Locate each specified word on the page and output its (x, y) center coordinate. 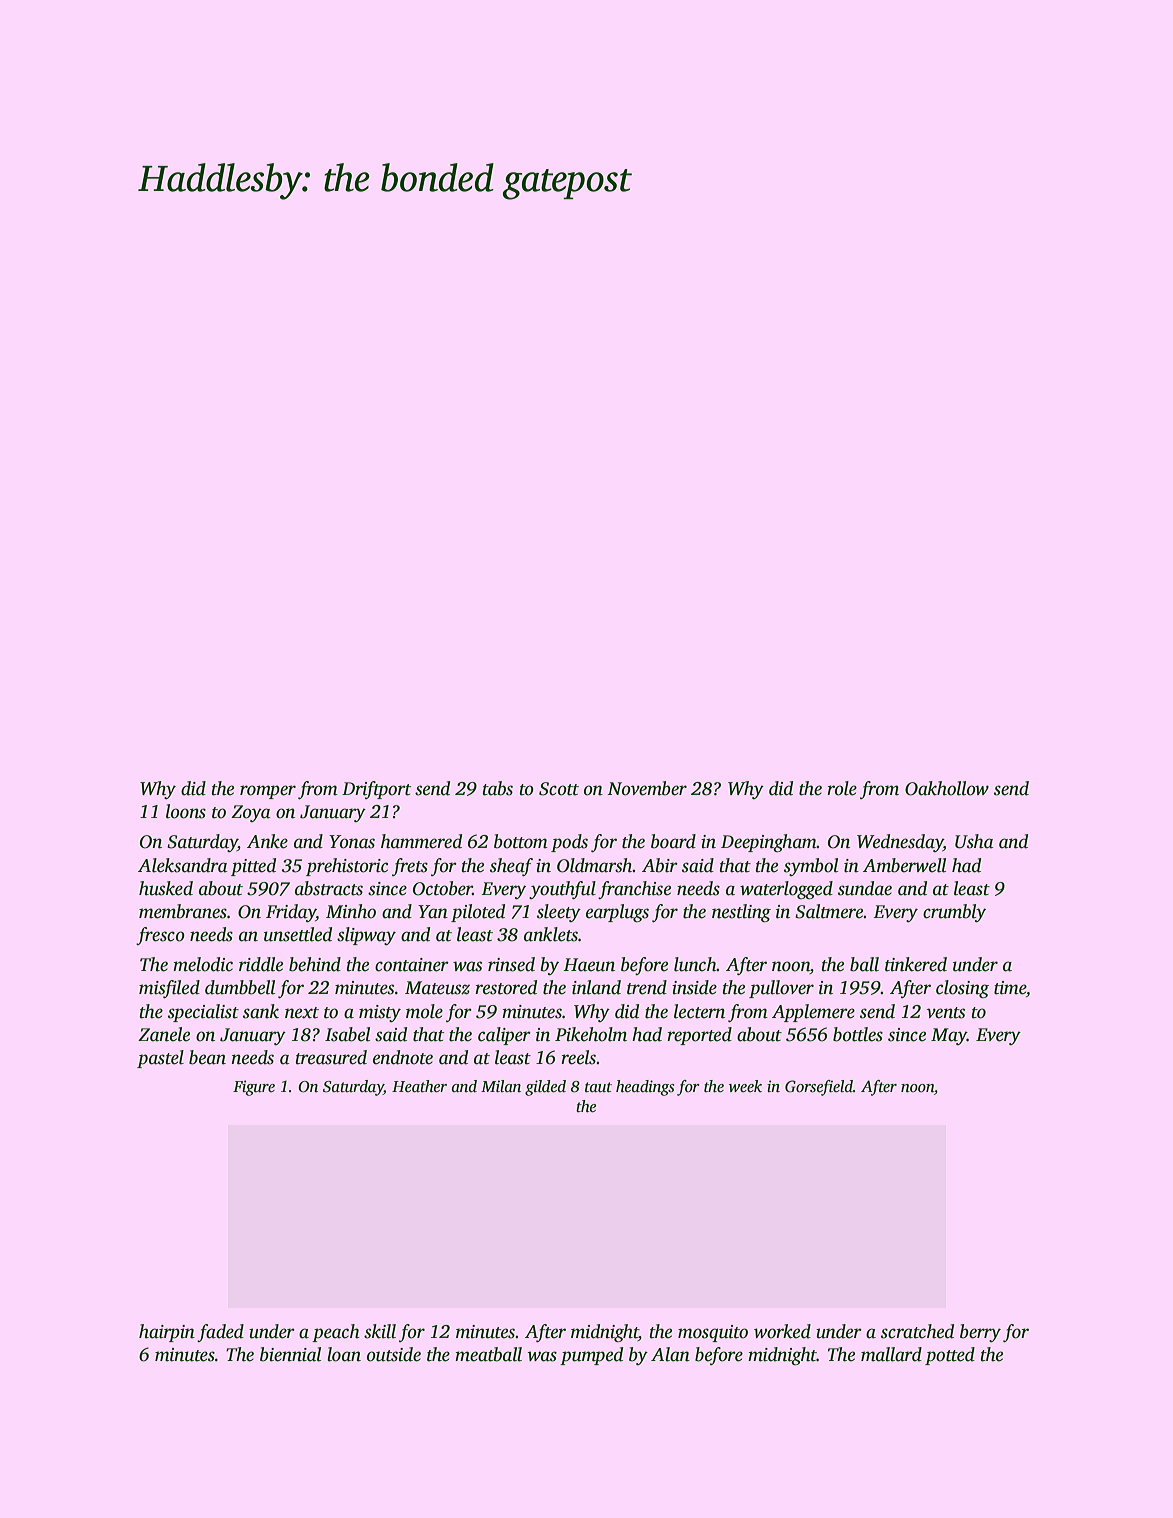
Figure (254, 1088)
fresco (160, 936)
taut (598, 1087)
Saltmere (829, 911)
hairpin (167, 1333)
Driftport (376, 790)
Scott (559, 789)
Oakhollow (947, 788)
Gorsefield (819, 1088)
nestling (741, 913)
